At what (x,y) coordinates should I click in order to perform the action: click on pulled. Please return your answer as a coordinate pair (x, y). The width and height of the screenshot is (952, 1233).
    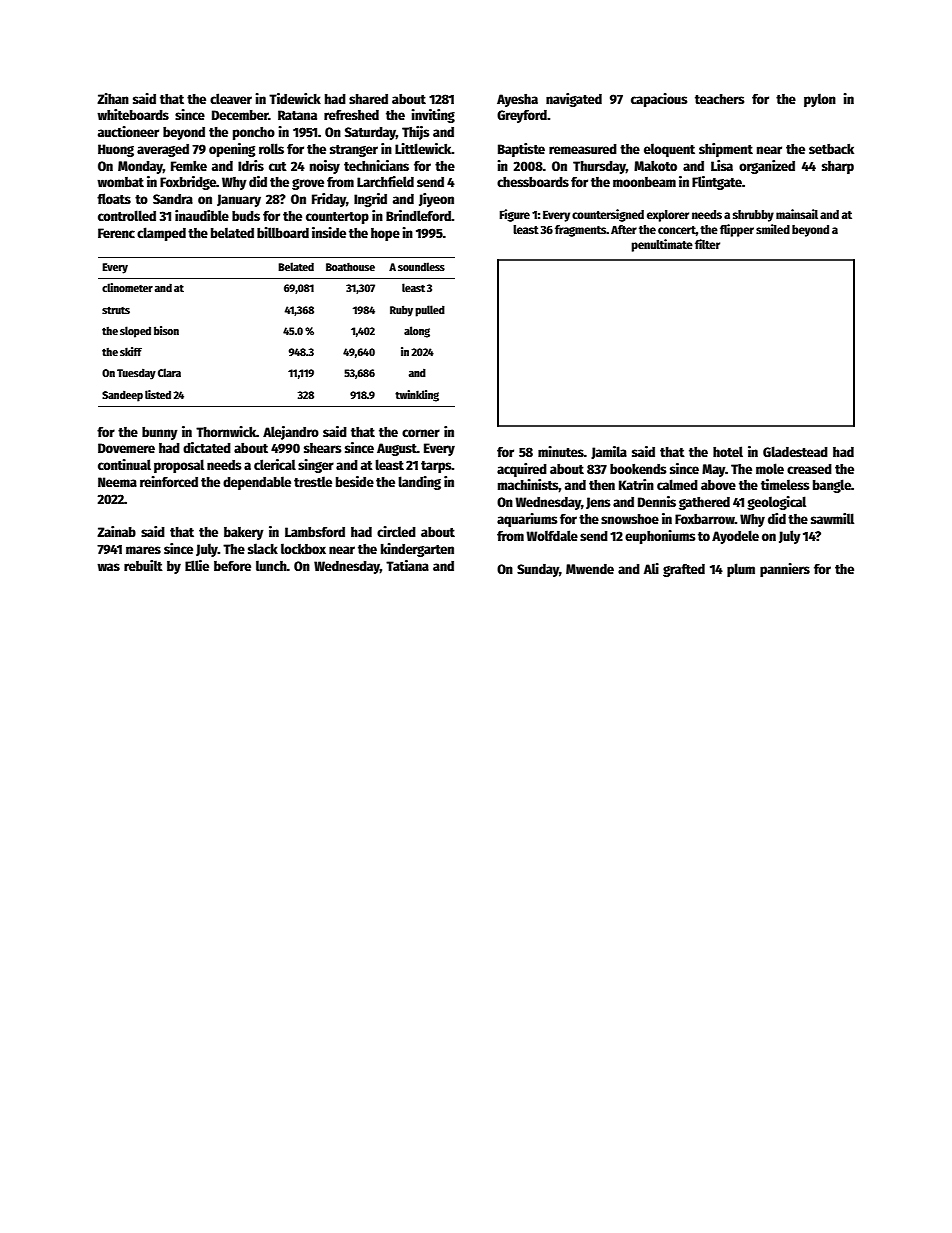
    Looking at the image, I should click on (430, 311).
